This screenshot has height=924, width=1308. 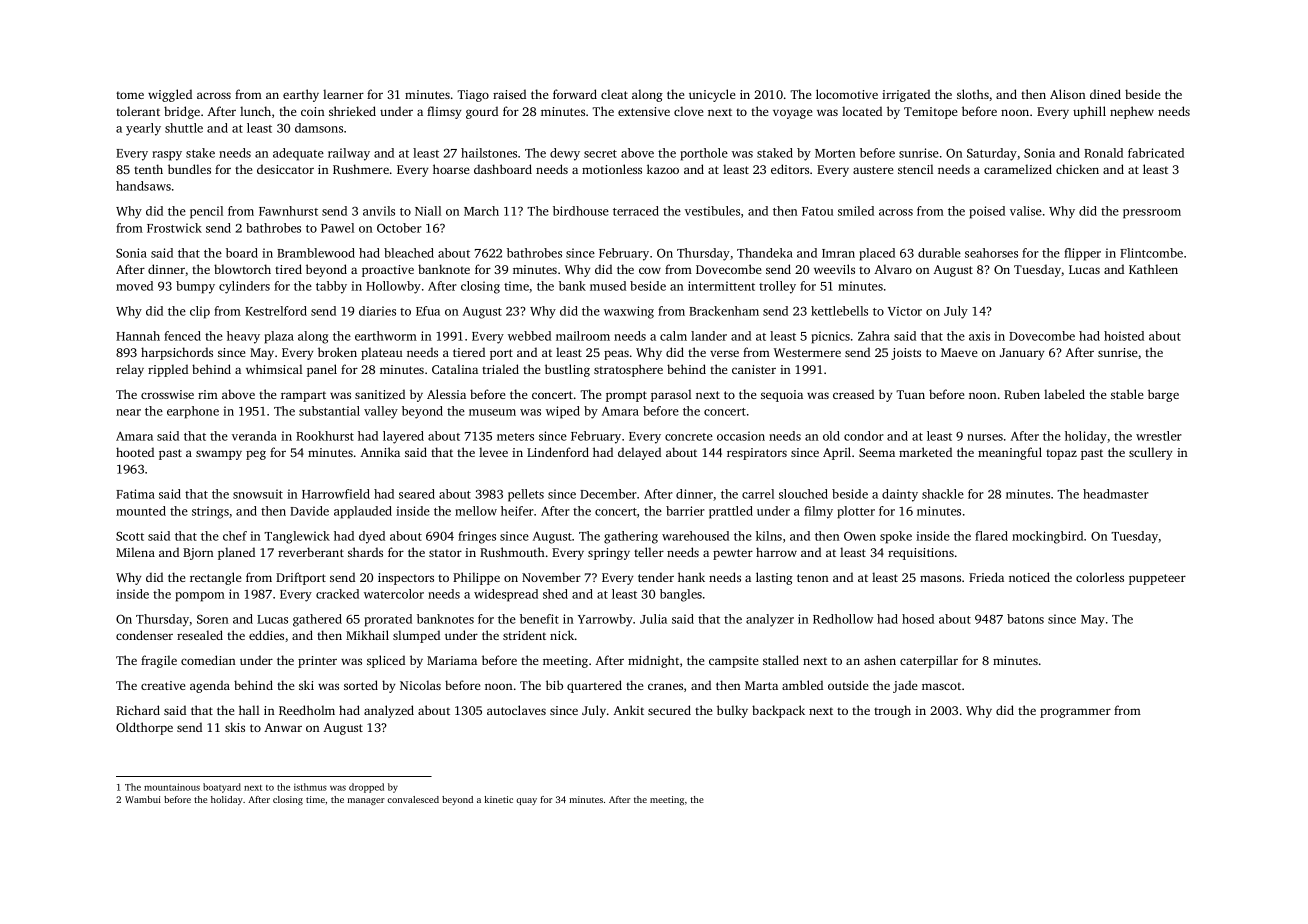 I want to click on whimsical, so click(x=274, y=369).
